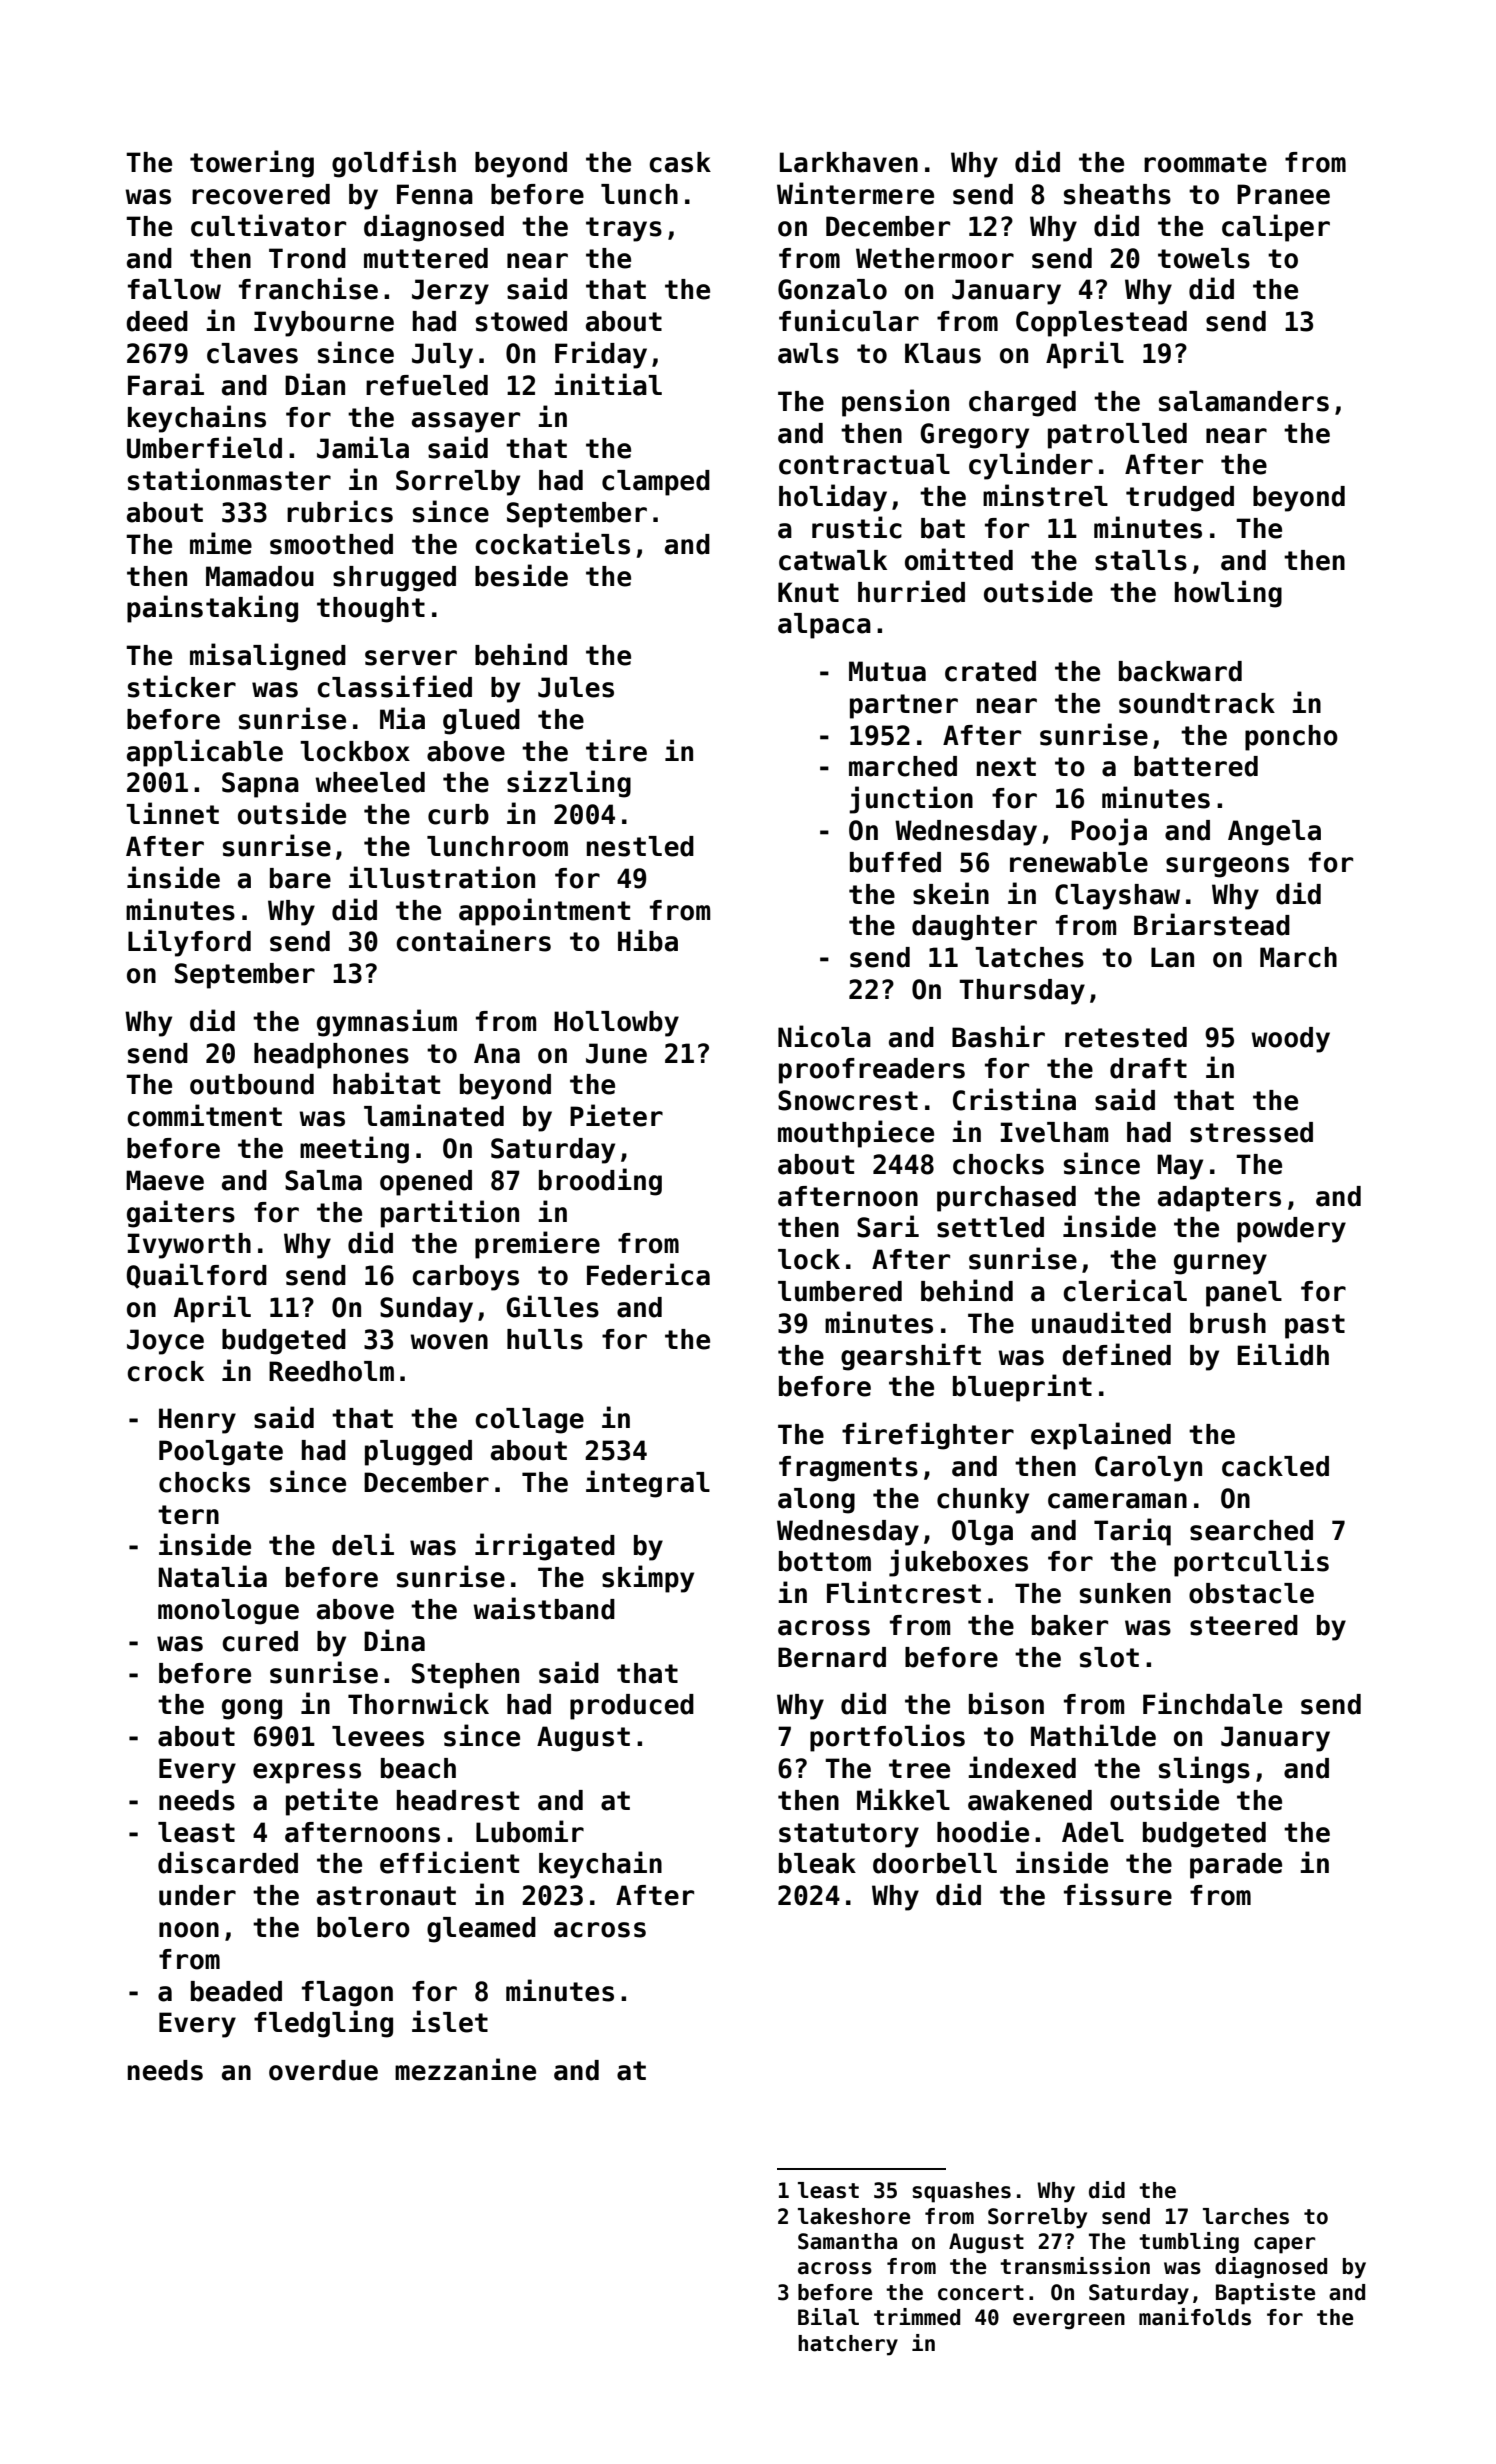 Image resolution: width=1496 pixels, height=2464 pixels. What do you see at coordinates (1204, 258) in the screenshot?
I see `towels` at bounding box center [1204, 258].
